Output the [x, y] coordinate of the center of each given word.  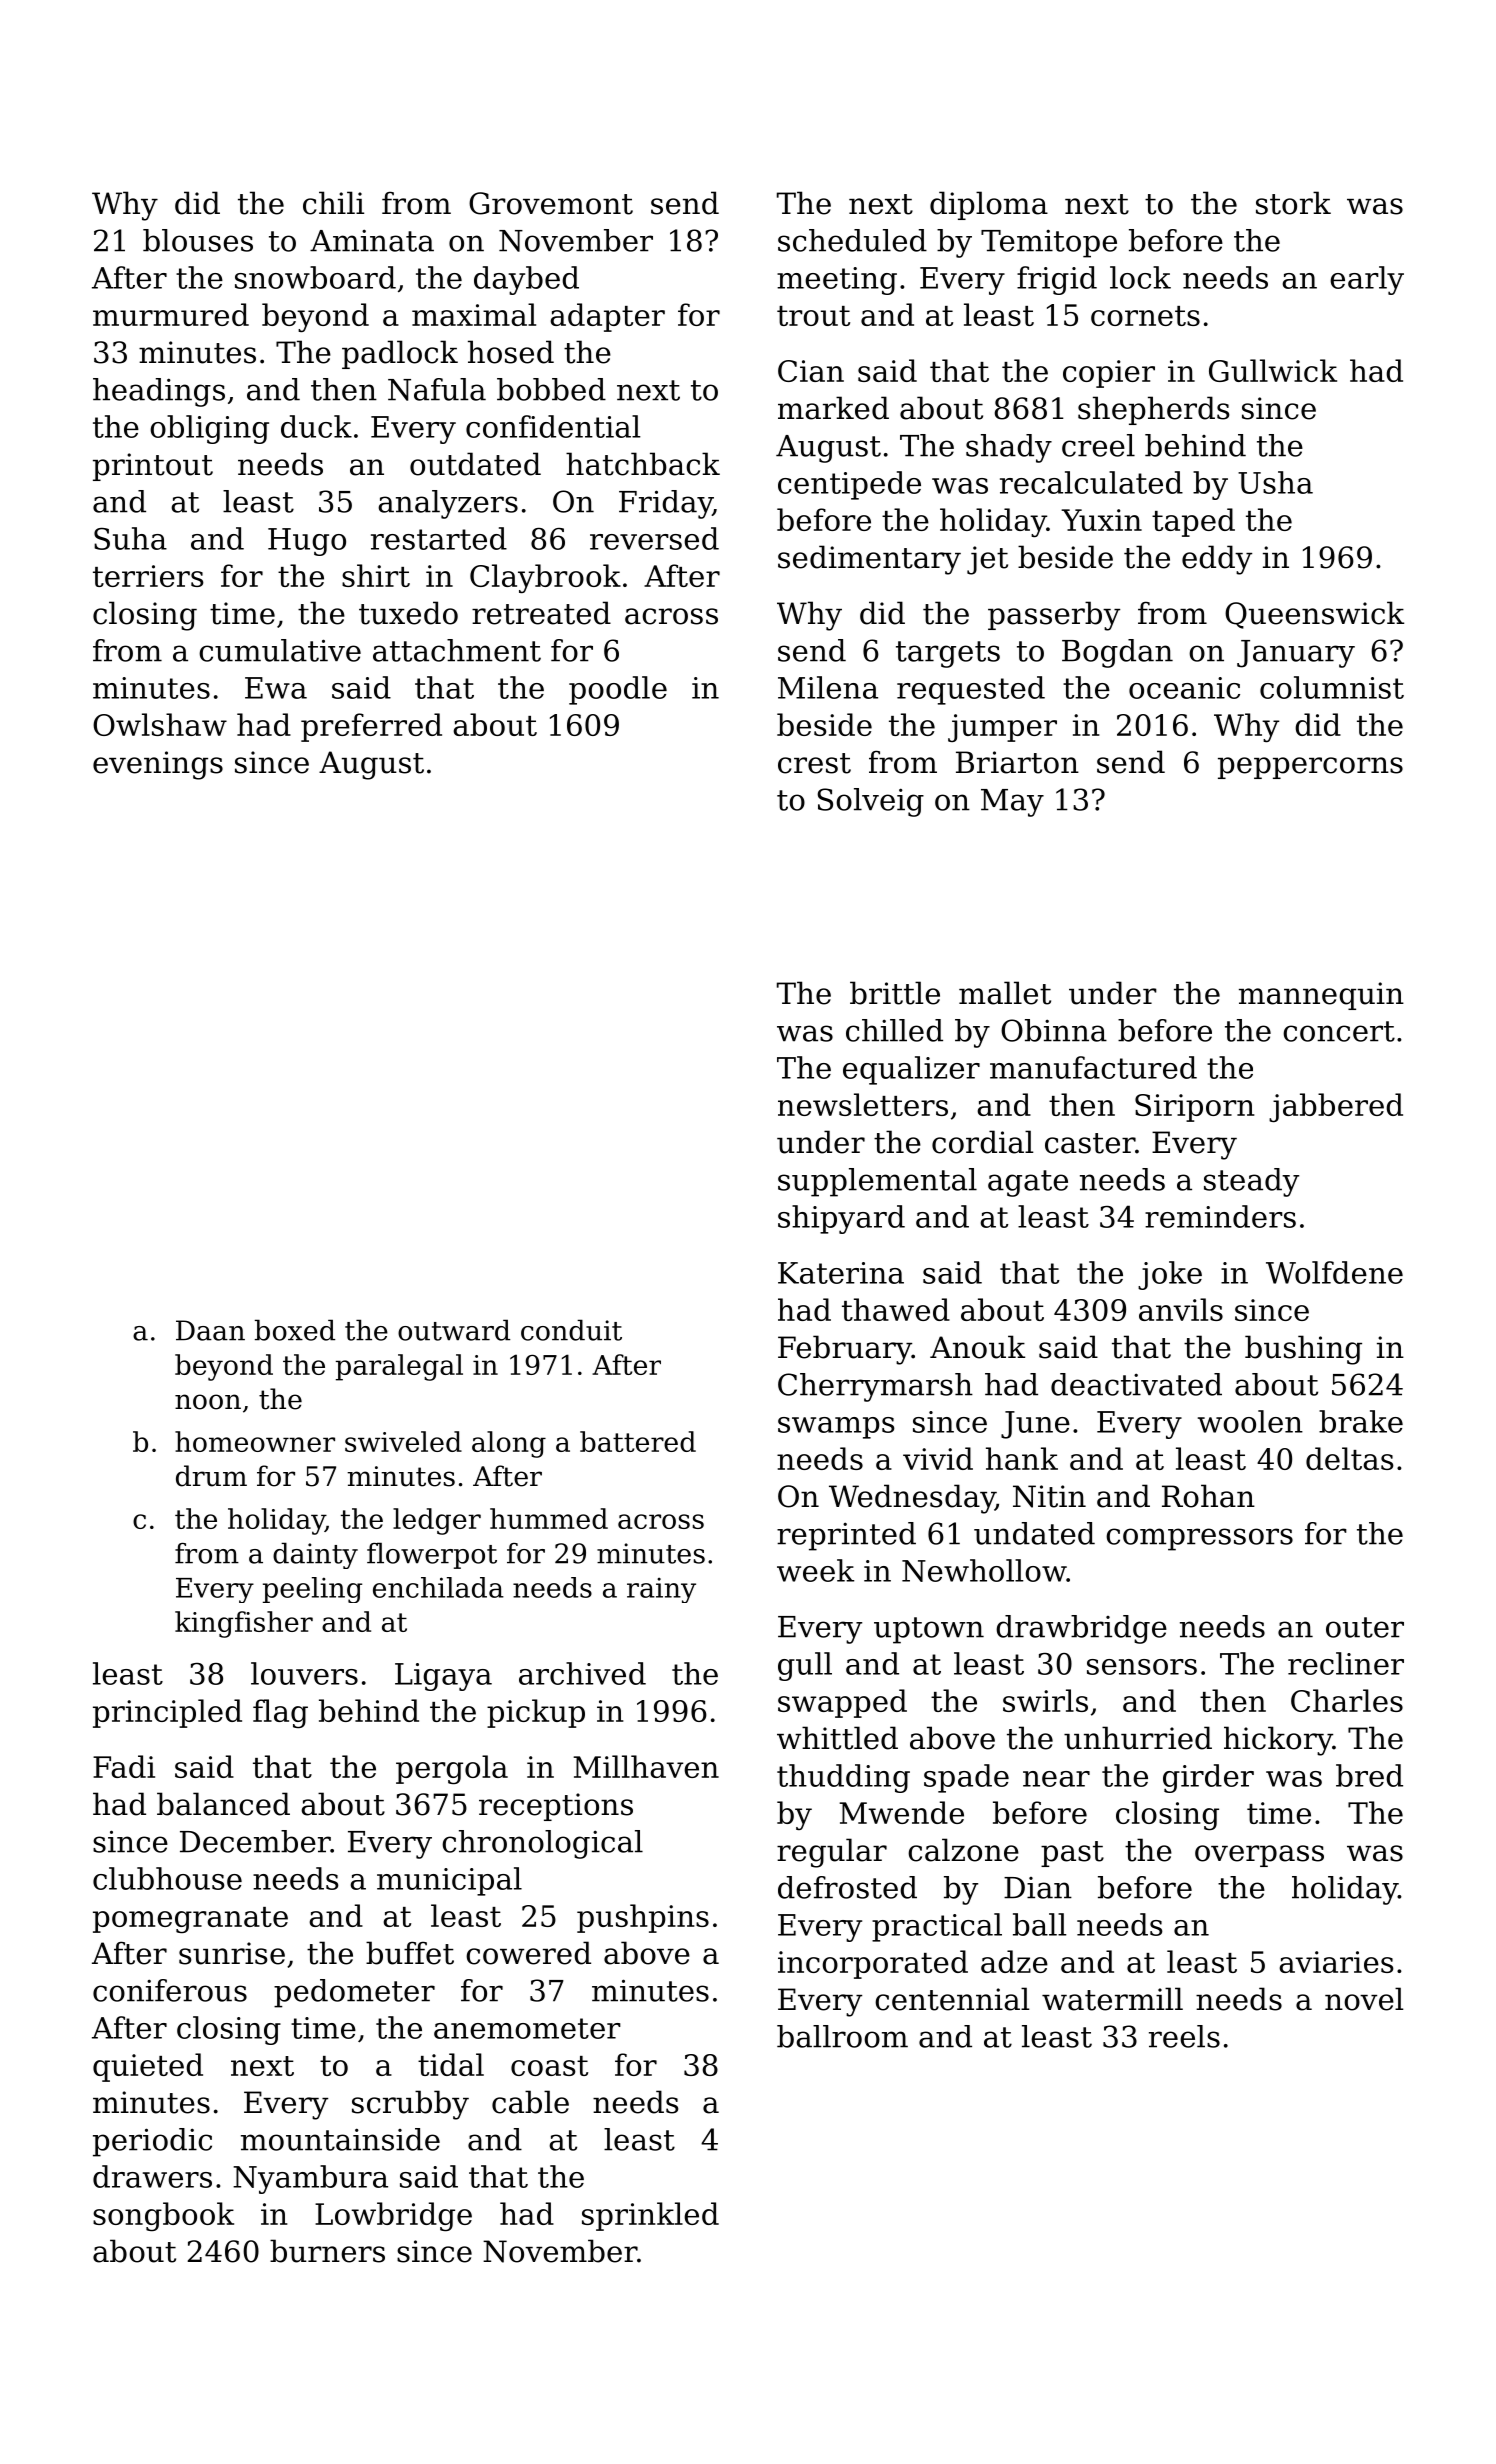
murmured [171, 314]
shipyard [841, 1219]
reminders [1220, 1216]
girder [1208, 1778]
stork [1293, 203]
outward [454, 1330]
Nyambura [310, 2179]
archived [582, 1673]
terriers [148, 576]
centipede [849, 485]
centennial [952, 1999]
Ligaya [443, 1677]
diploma [989, 205]
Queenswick [1314, 615]
